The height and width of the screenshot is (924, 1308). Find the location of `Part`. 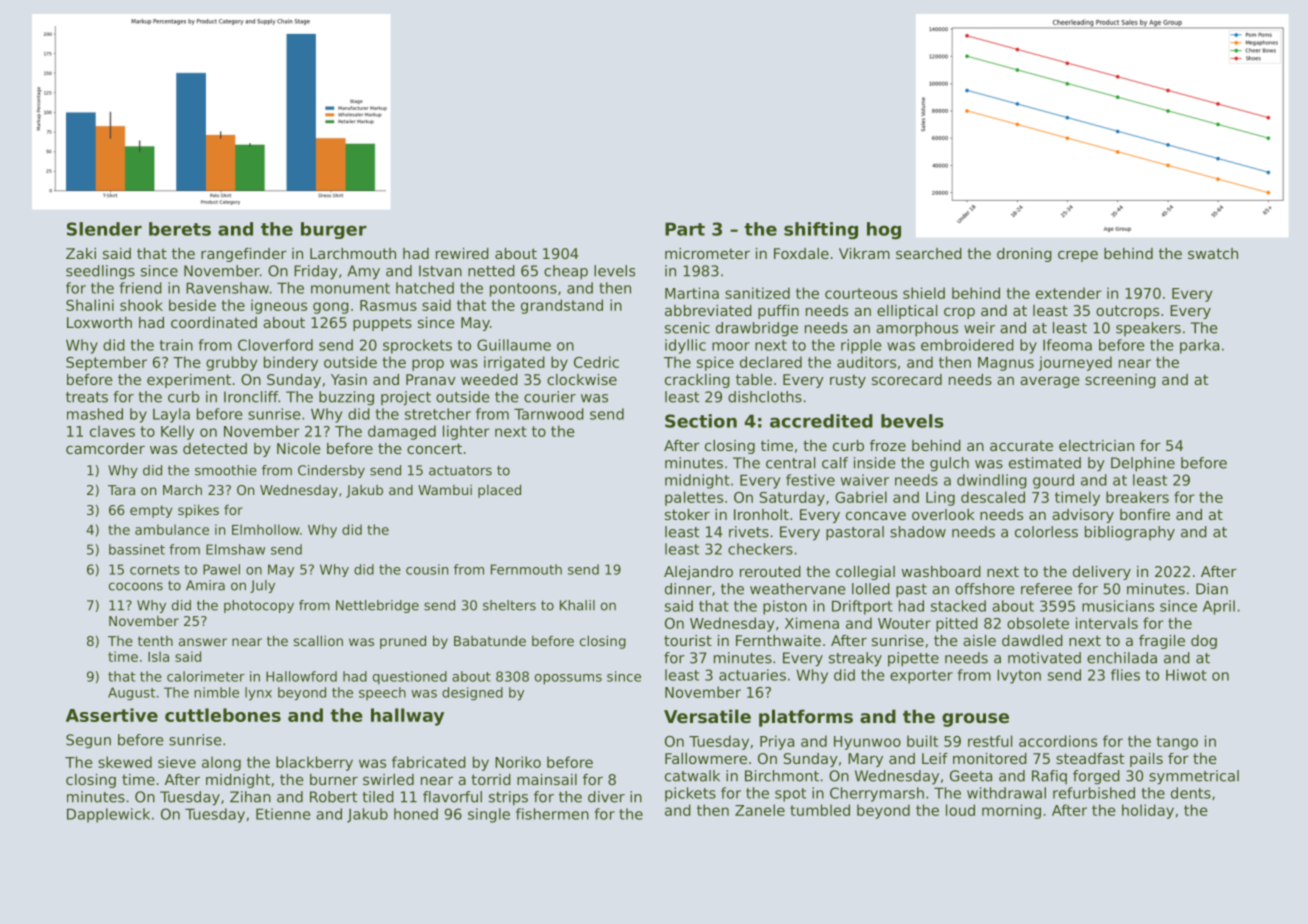

Part is located at coordinates (685, 229).
